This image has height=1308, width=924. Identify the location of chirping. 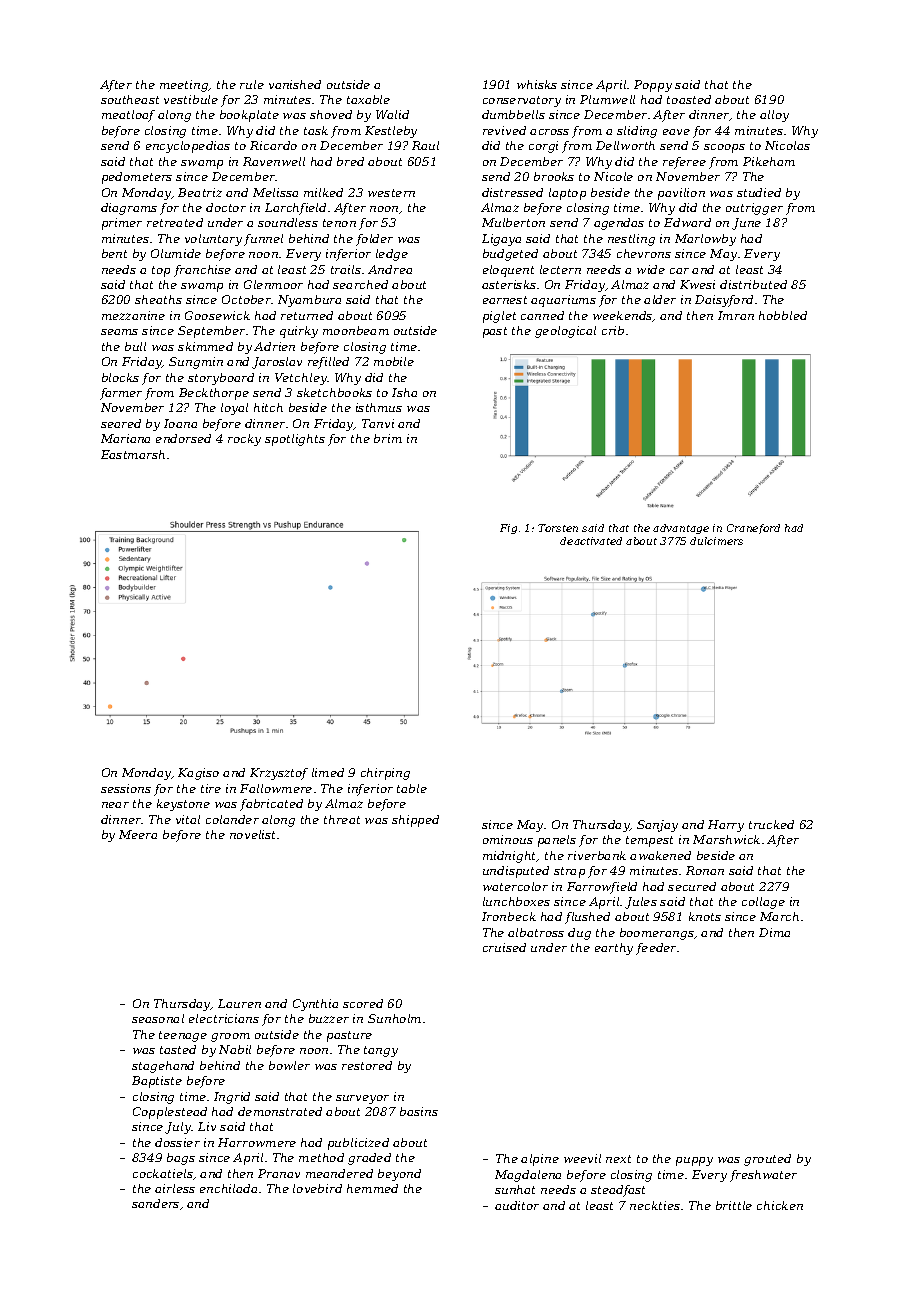
(385, 774).
